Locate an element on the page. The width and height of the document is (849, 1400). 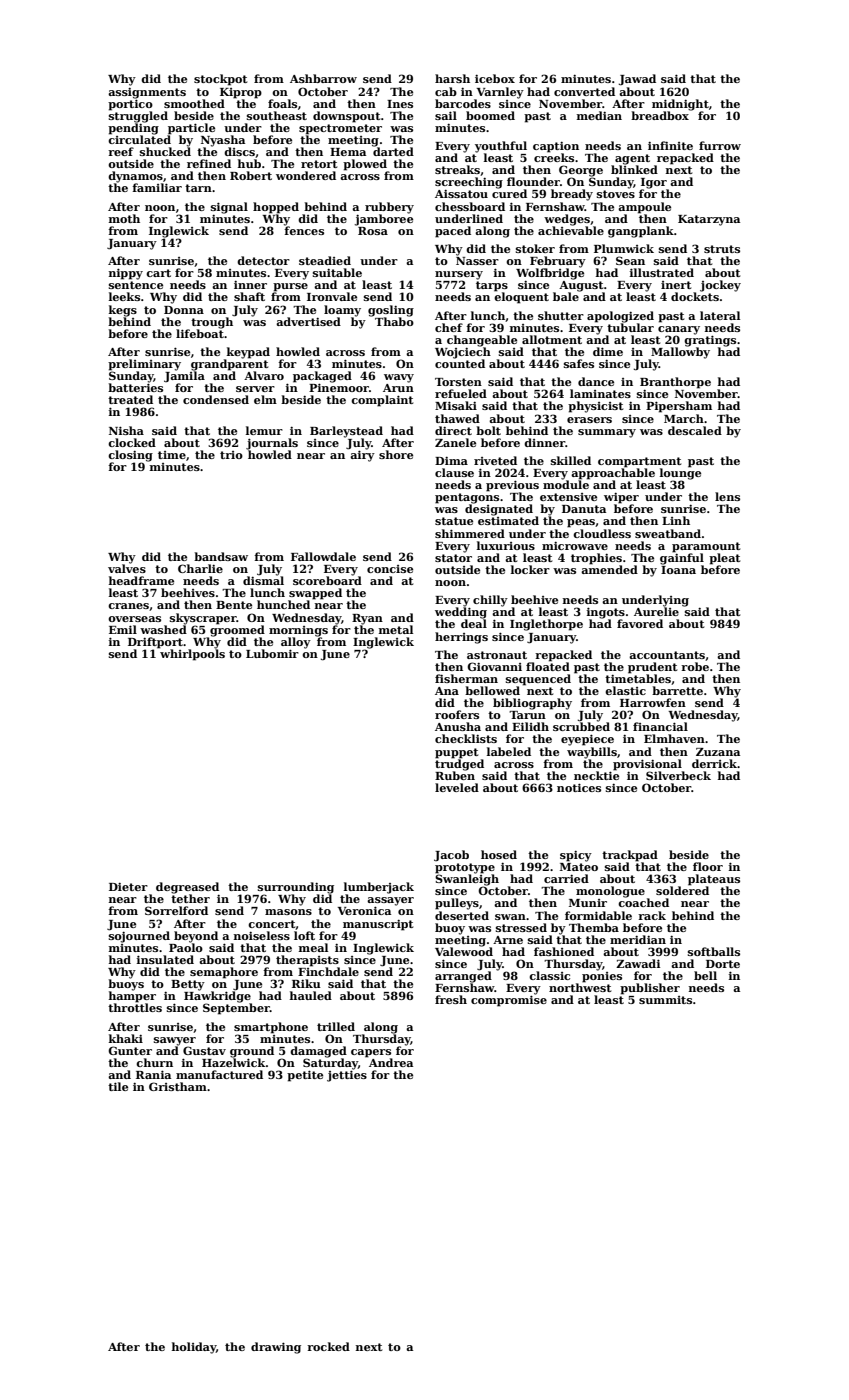
drawing is located at coordinates (276, 1348).
